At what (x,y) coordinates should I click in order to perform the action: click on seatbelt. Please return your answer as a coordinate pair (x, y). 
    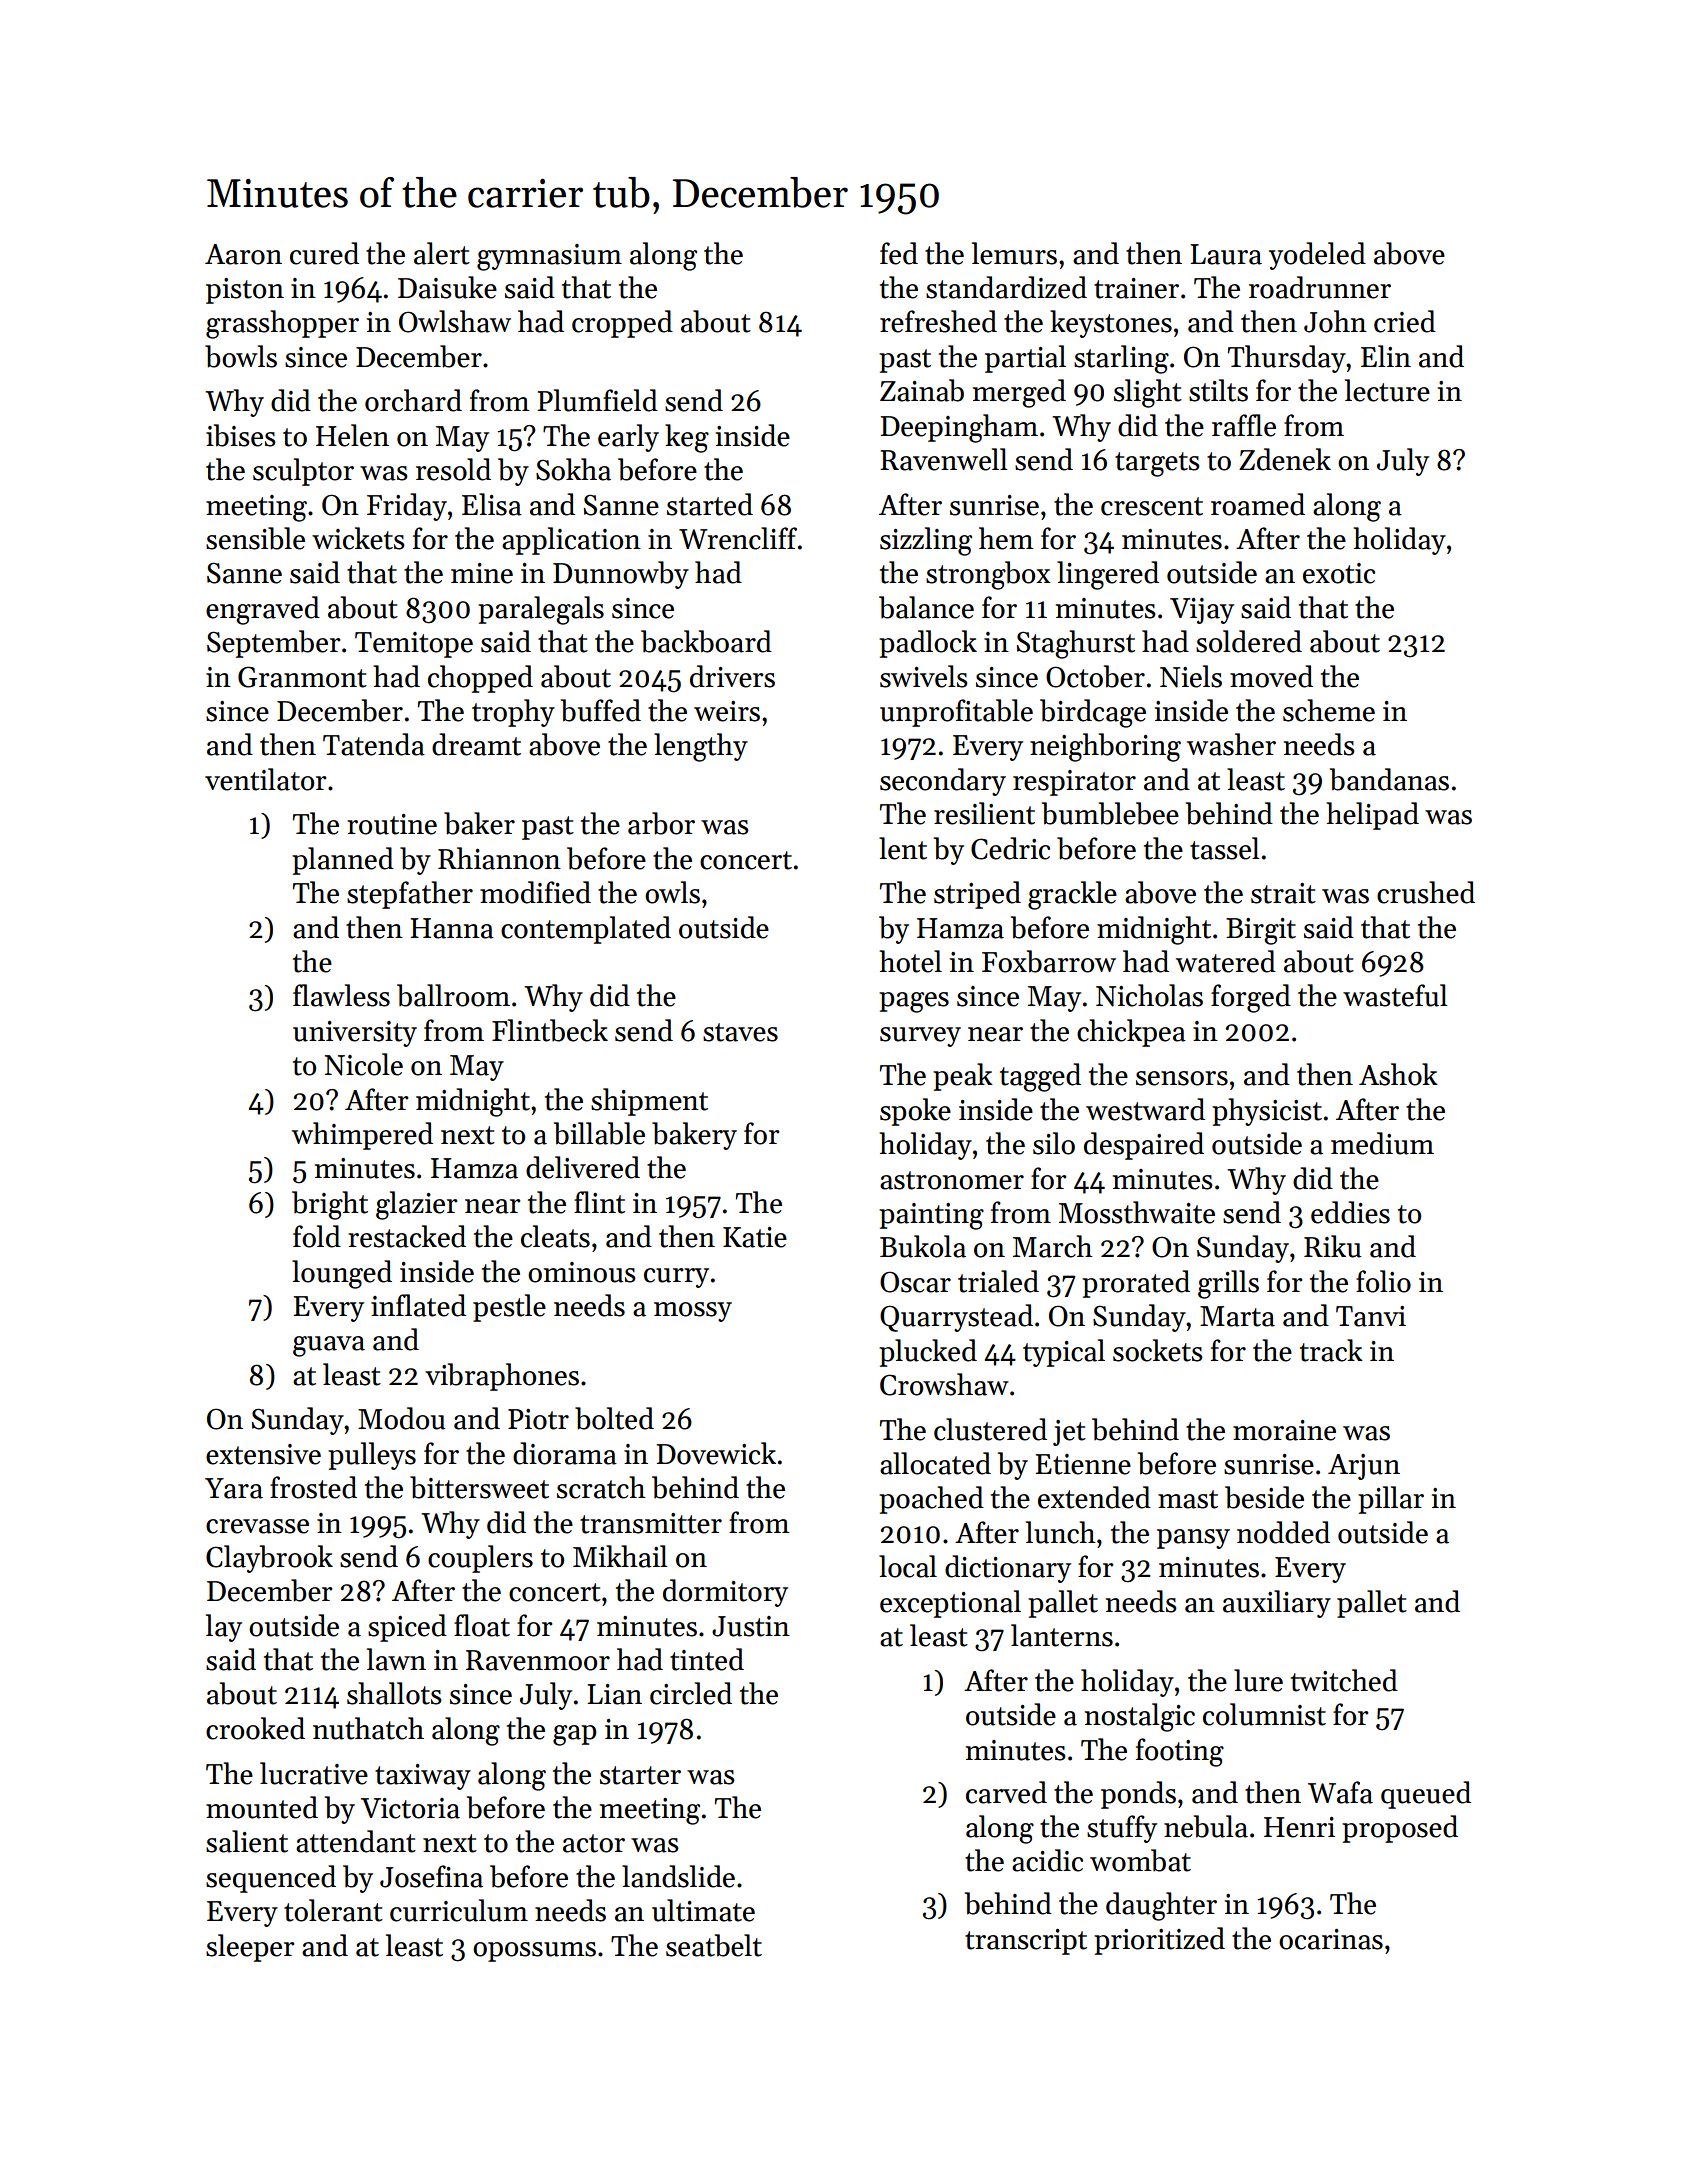
    Looking at the image, I should click on (714, 1945).
